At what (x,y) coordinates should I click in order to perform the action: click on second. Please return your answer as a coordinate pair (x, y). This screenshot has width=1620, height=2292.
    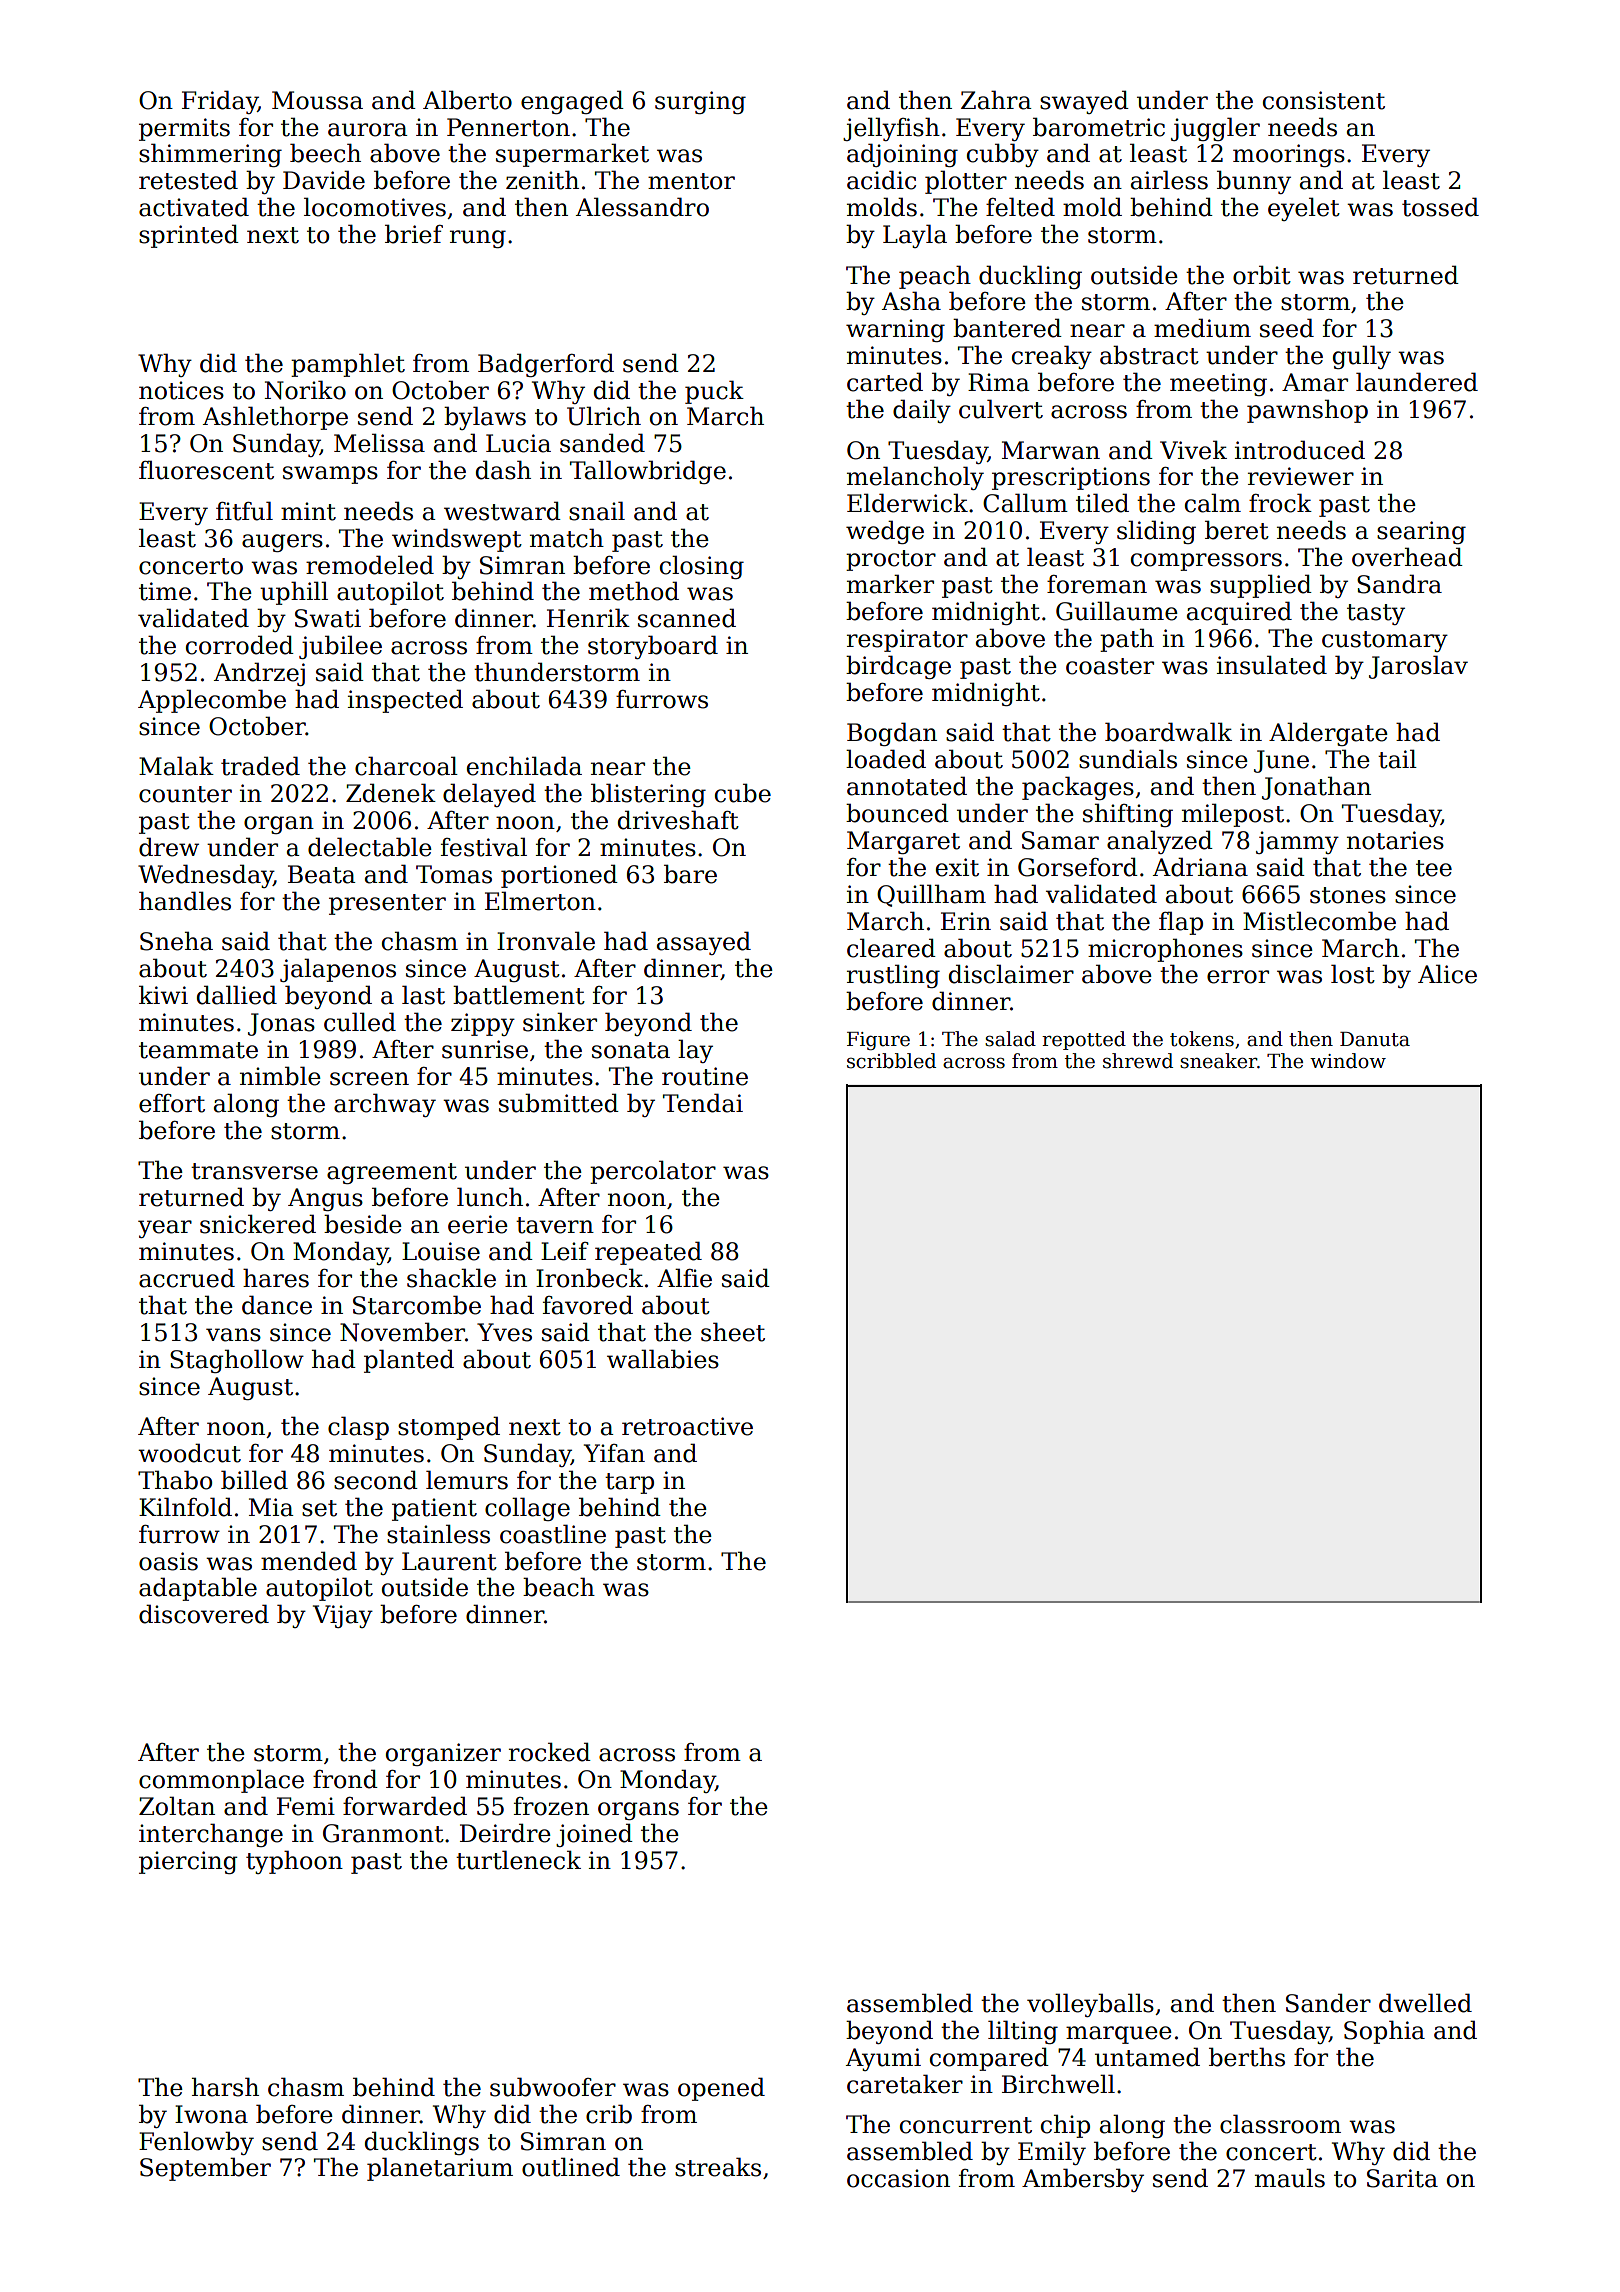
    Looking at the image, I should click on (376, 1480).
